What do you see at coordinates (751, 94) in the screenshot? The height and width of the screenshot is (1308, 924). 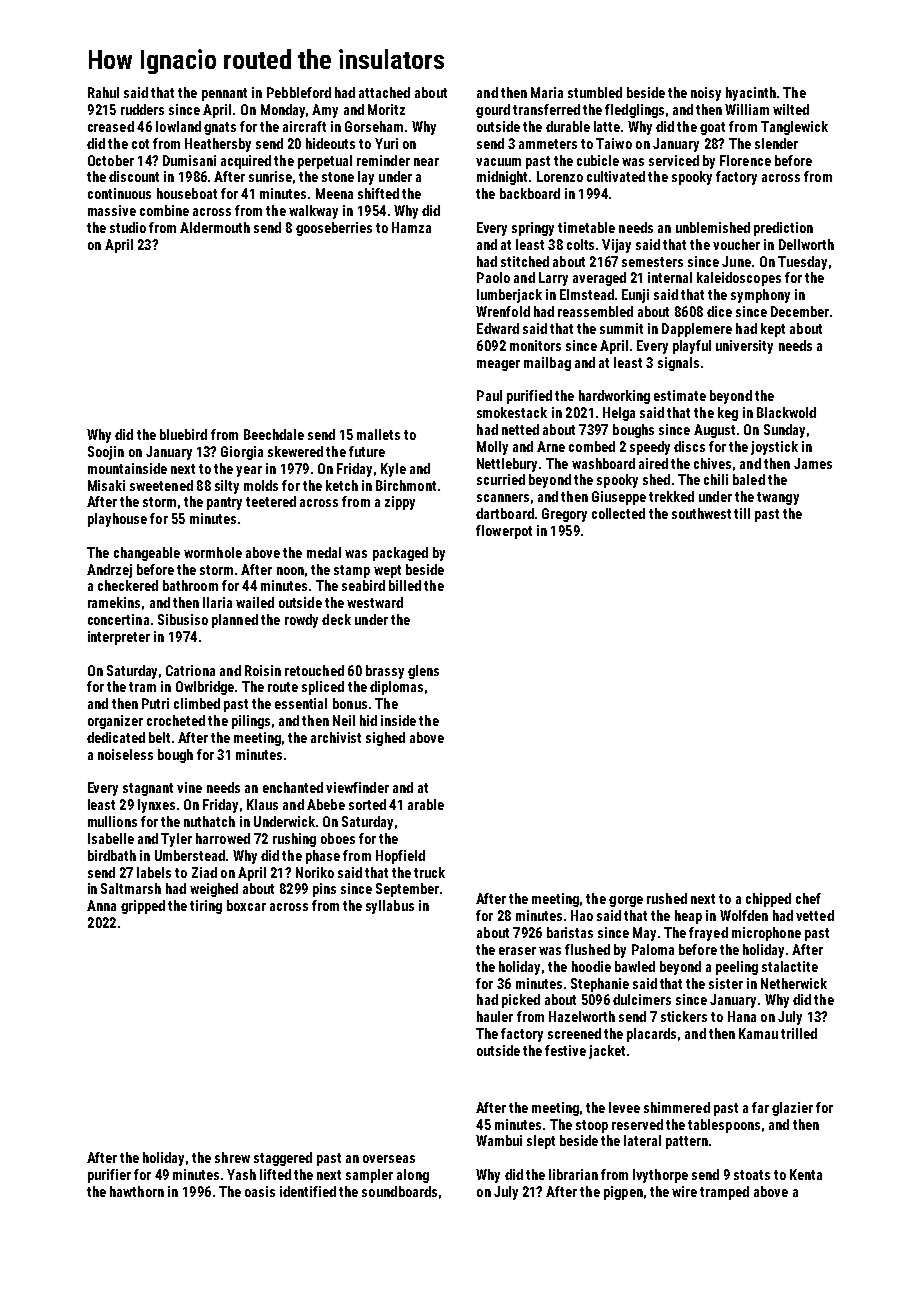 I see `hyacinth` at bounding box center [751, 94].
